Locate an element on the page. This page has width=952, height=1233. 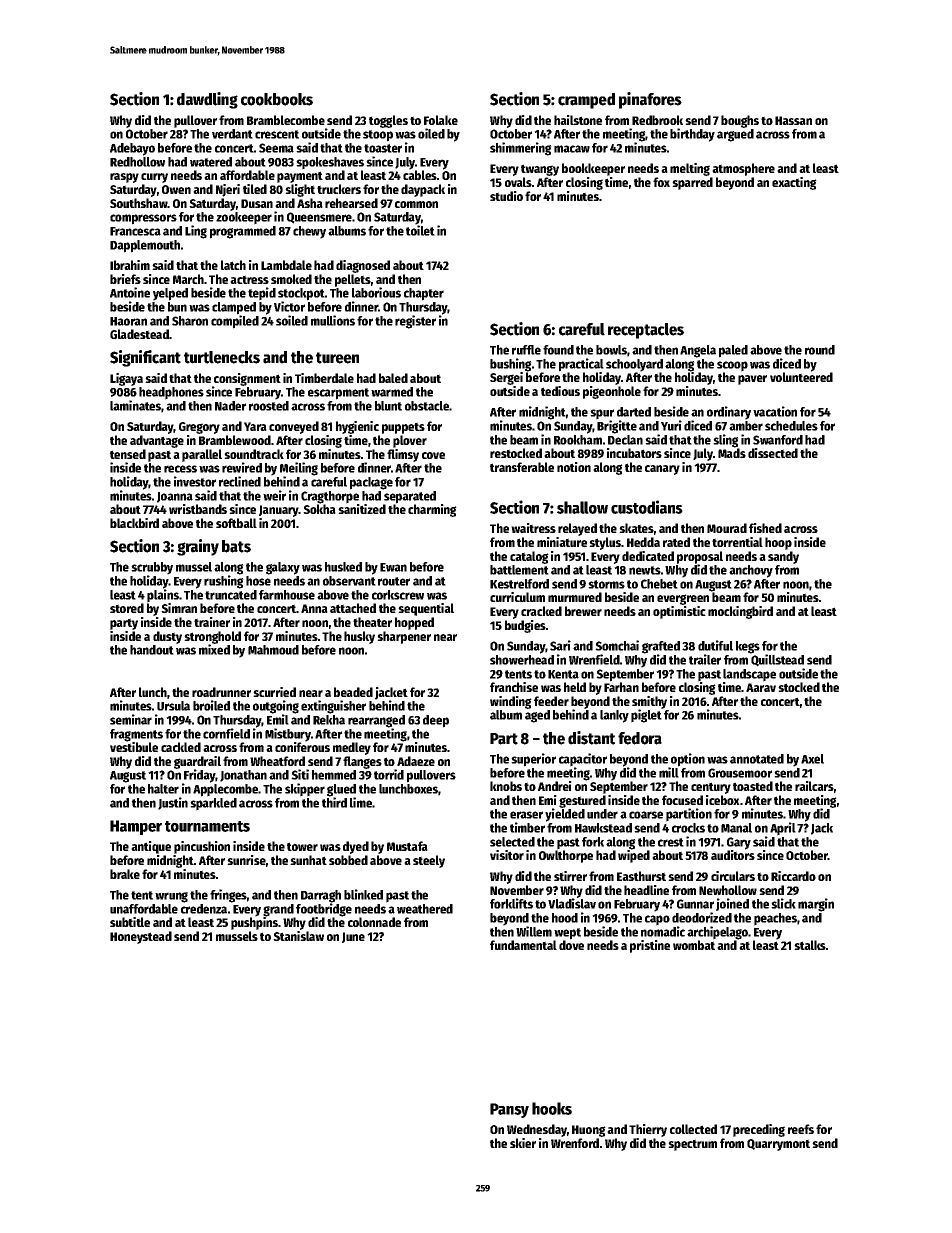
Angela is located at coordinates (698, 351).
